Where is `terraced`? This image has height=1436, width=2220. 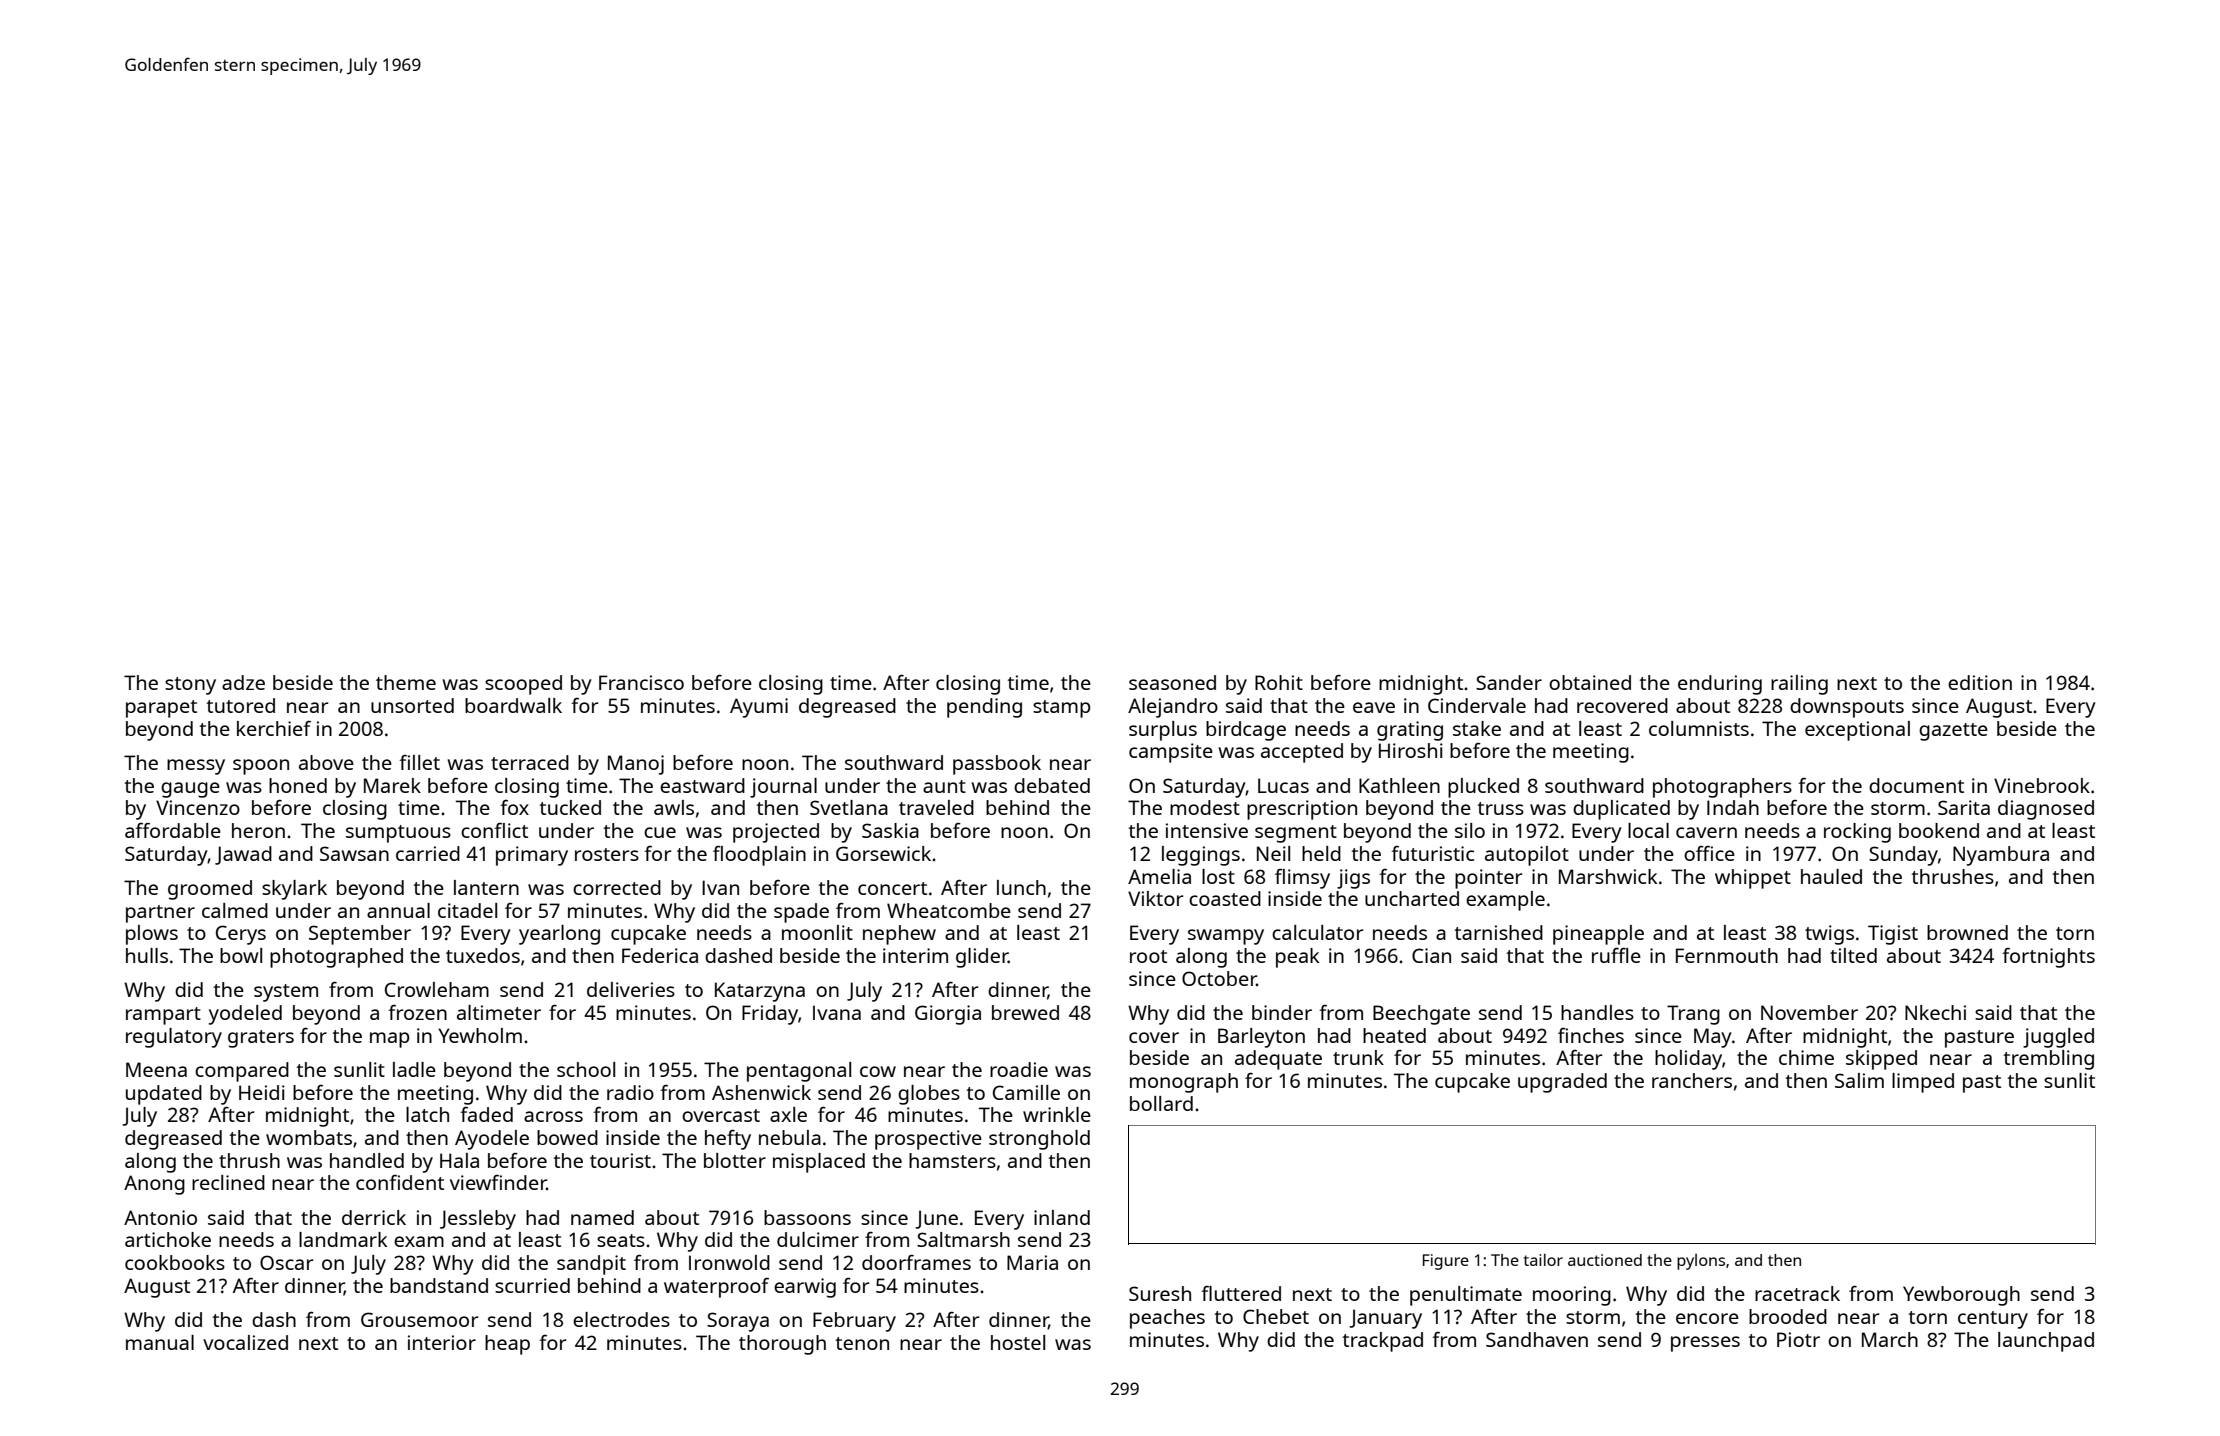
terraced is located at coordinates (530, 762).
